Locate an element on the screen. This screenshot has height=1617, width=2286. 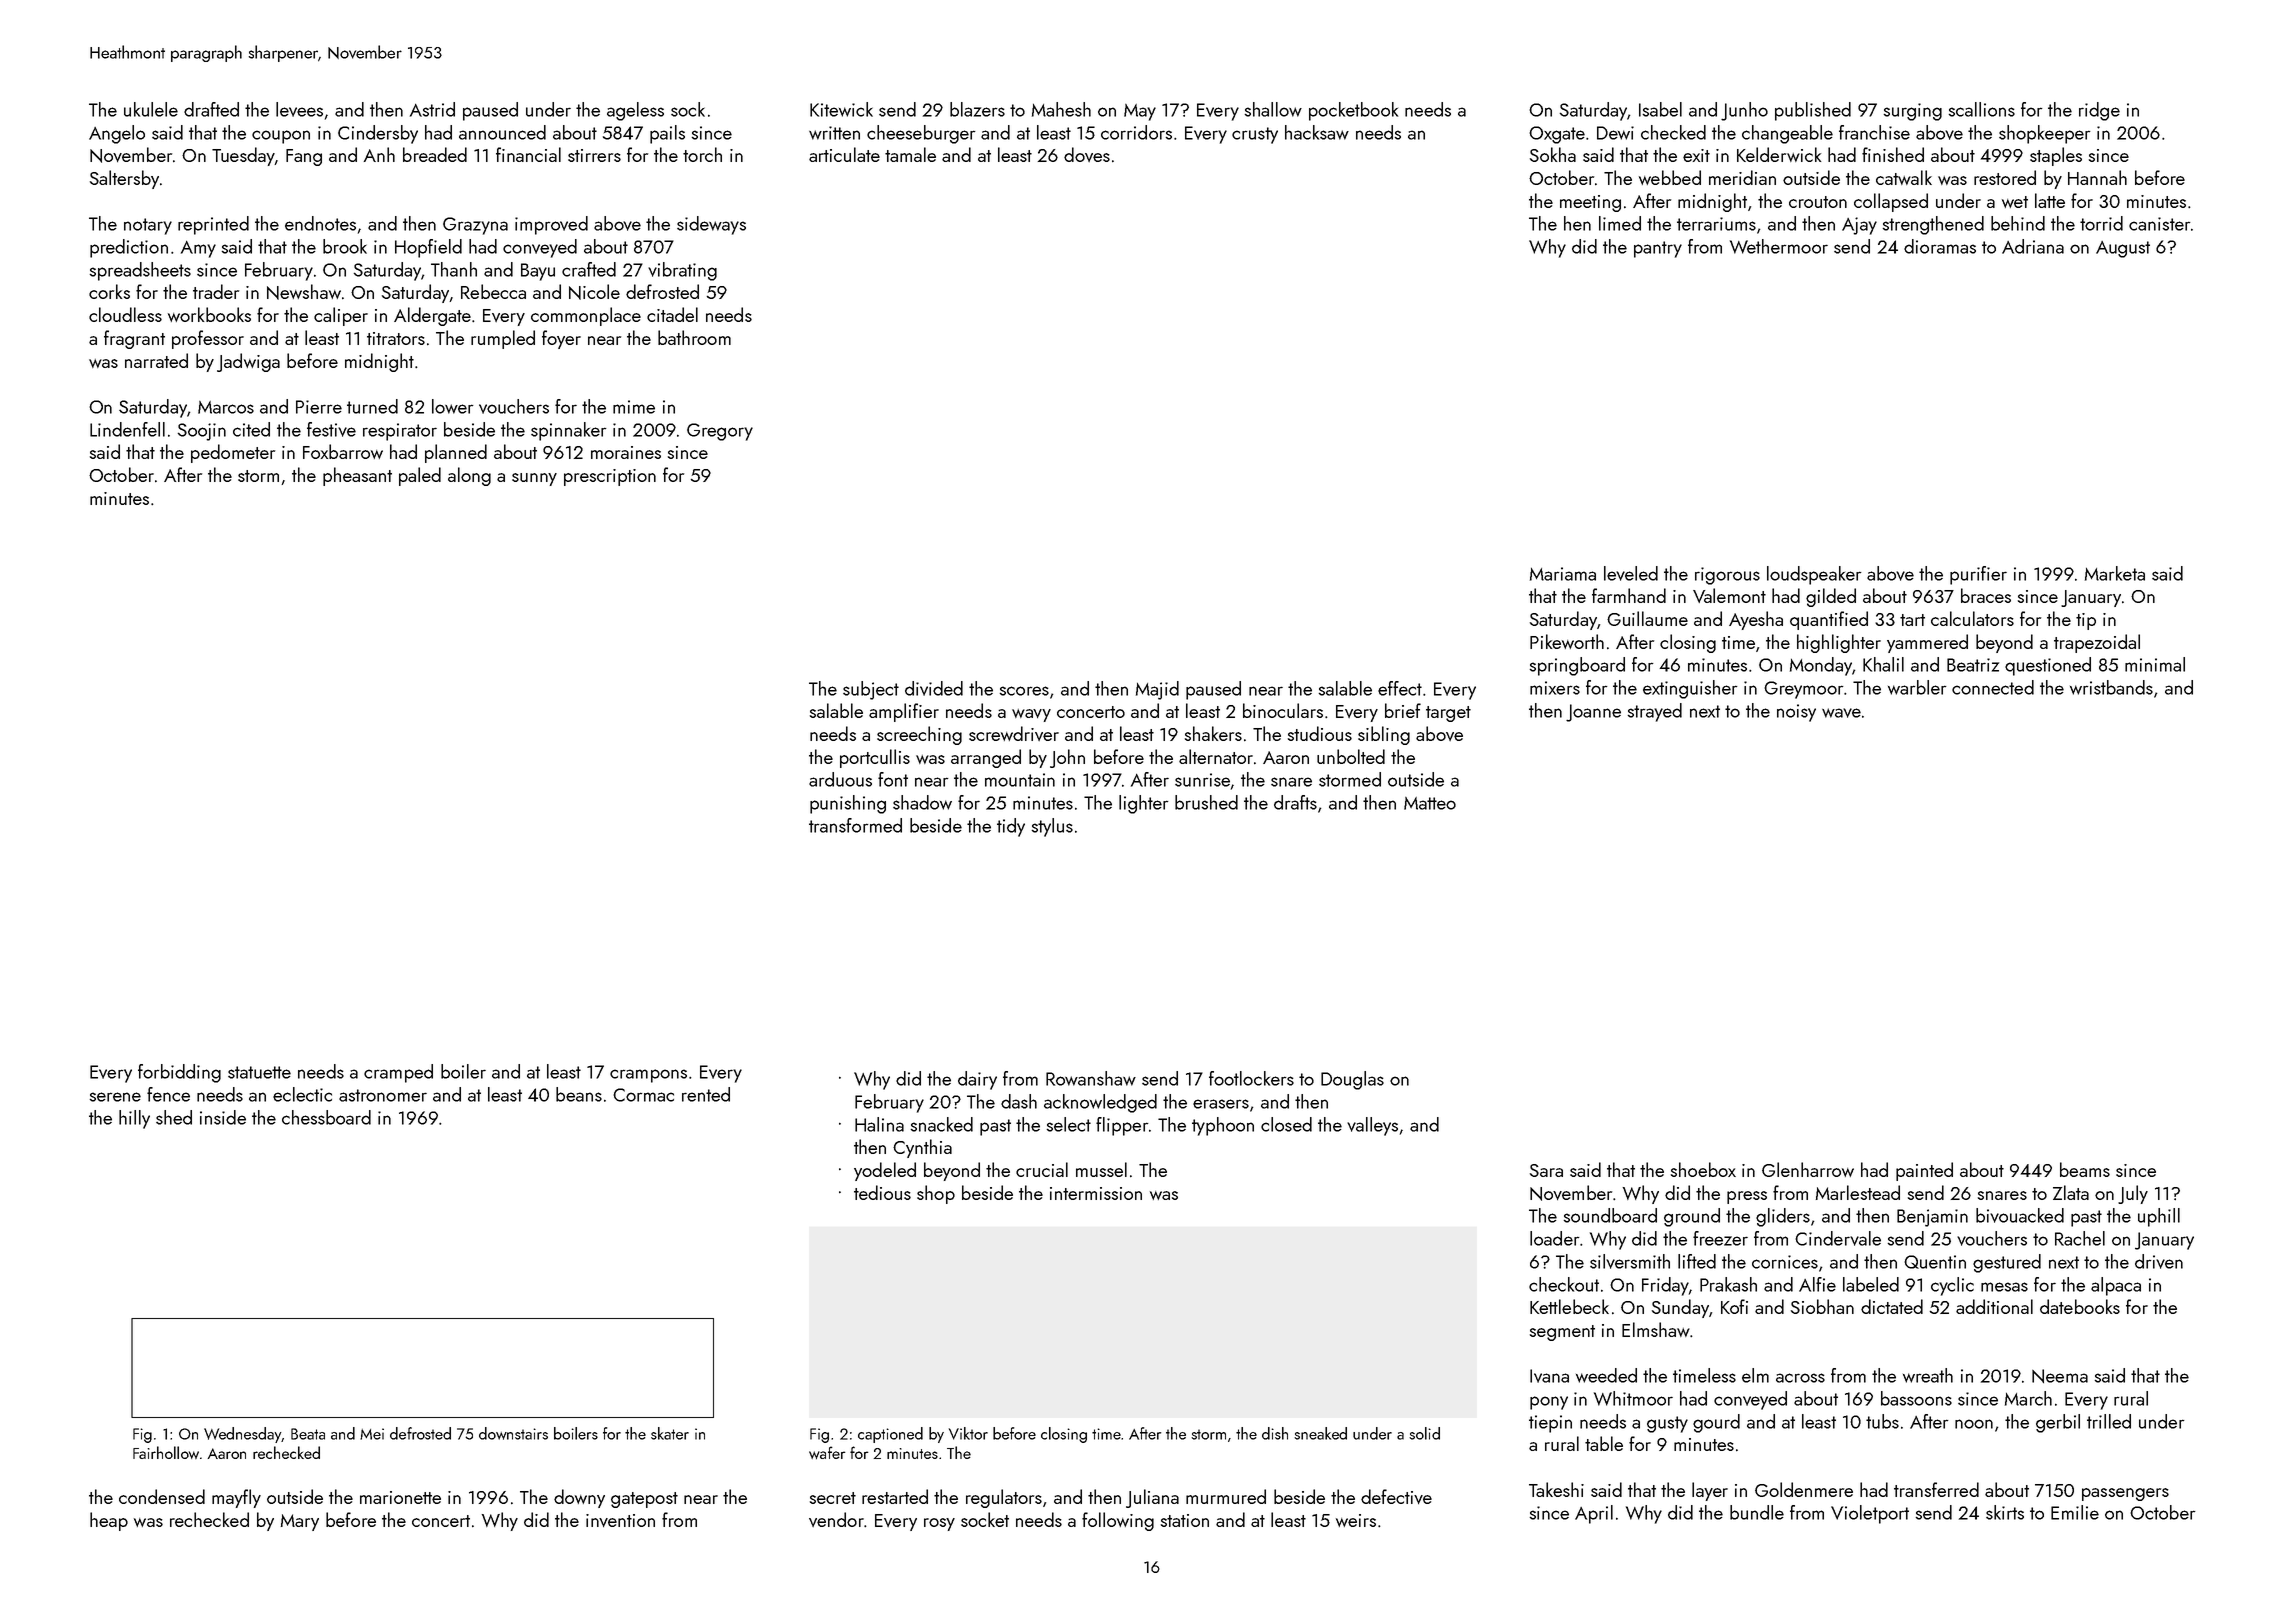
screeching is located at coordinates (919, 735).
